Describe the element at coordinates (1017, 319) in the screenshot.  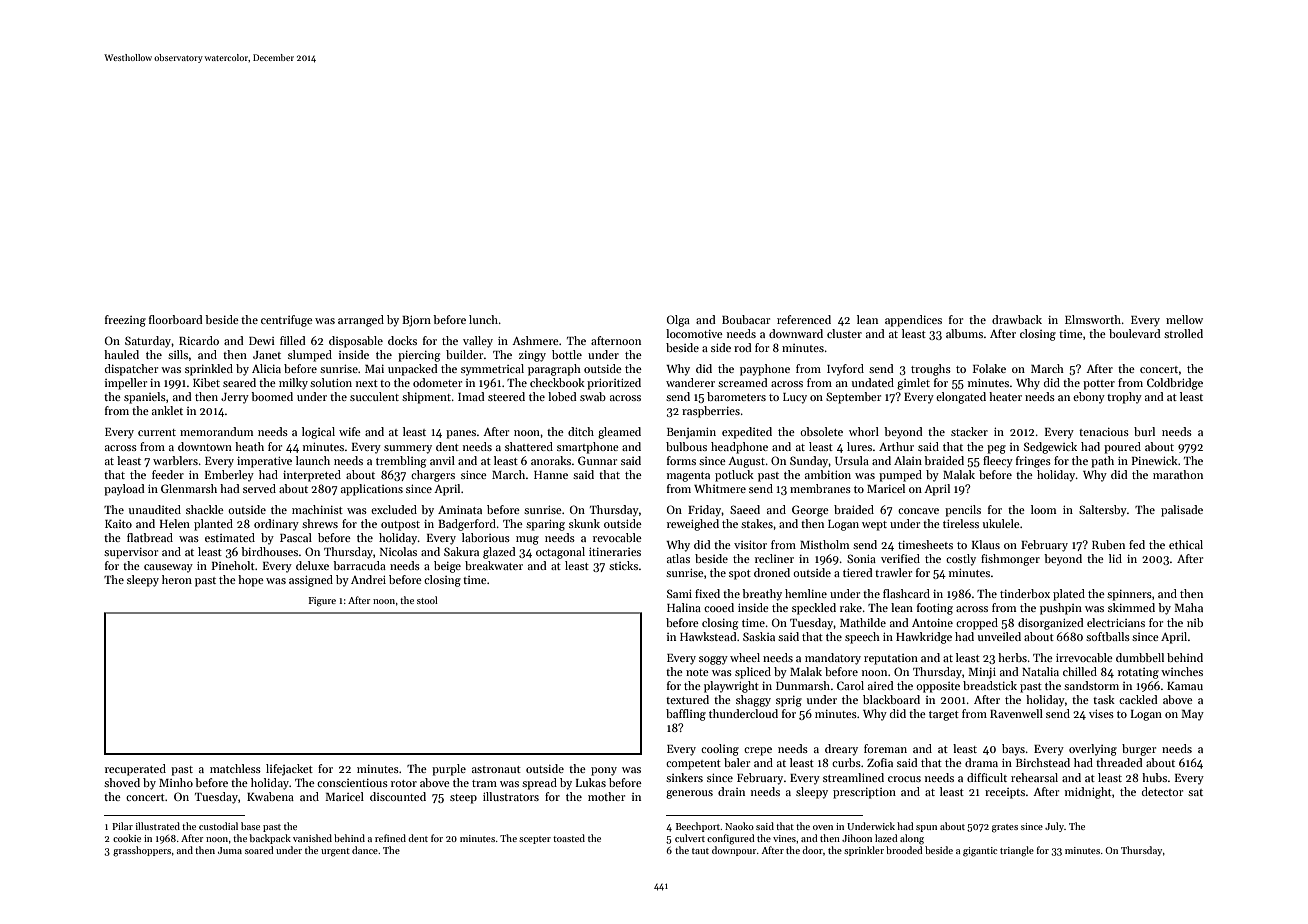
I see `drawback` at that location.
